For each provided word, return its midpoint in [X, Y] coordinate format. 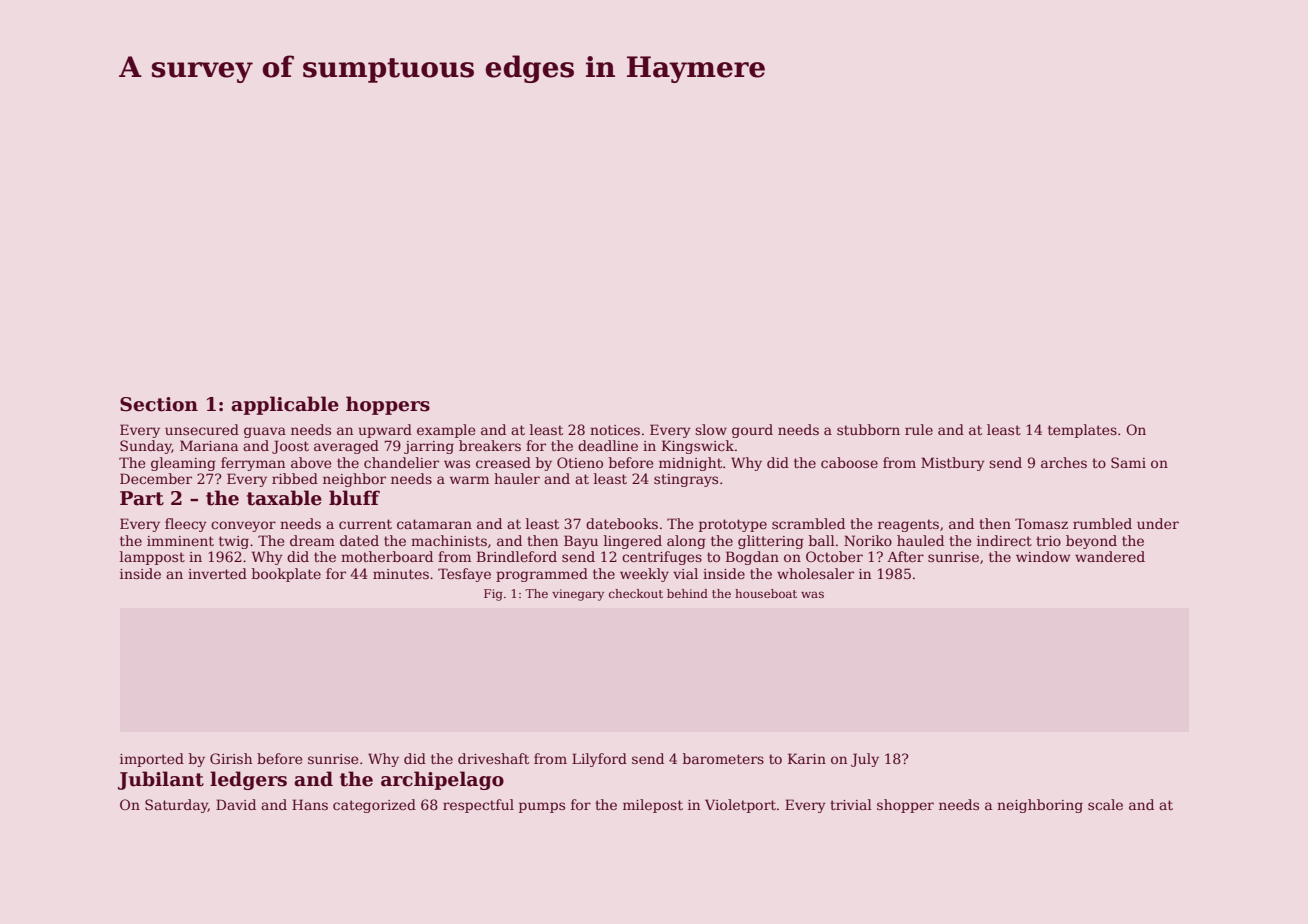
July [865, 760]
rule [919, 429]
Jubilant [161, 780]
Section [159, 404]
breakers [490, 445]
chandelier [401, 462]
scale [1105, 804]
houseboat [766, 593]
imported [152, 760]
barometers [723, 758]
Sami [1128, 462]
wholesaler [815, 573]
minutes [401, 574]
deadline [608, 445]
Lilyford [599, 760]
